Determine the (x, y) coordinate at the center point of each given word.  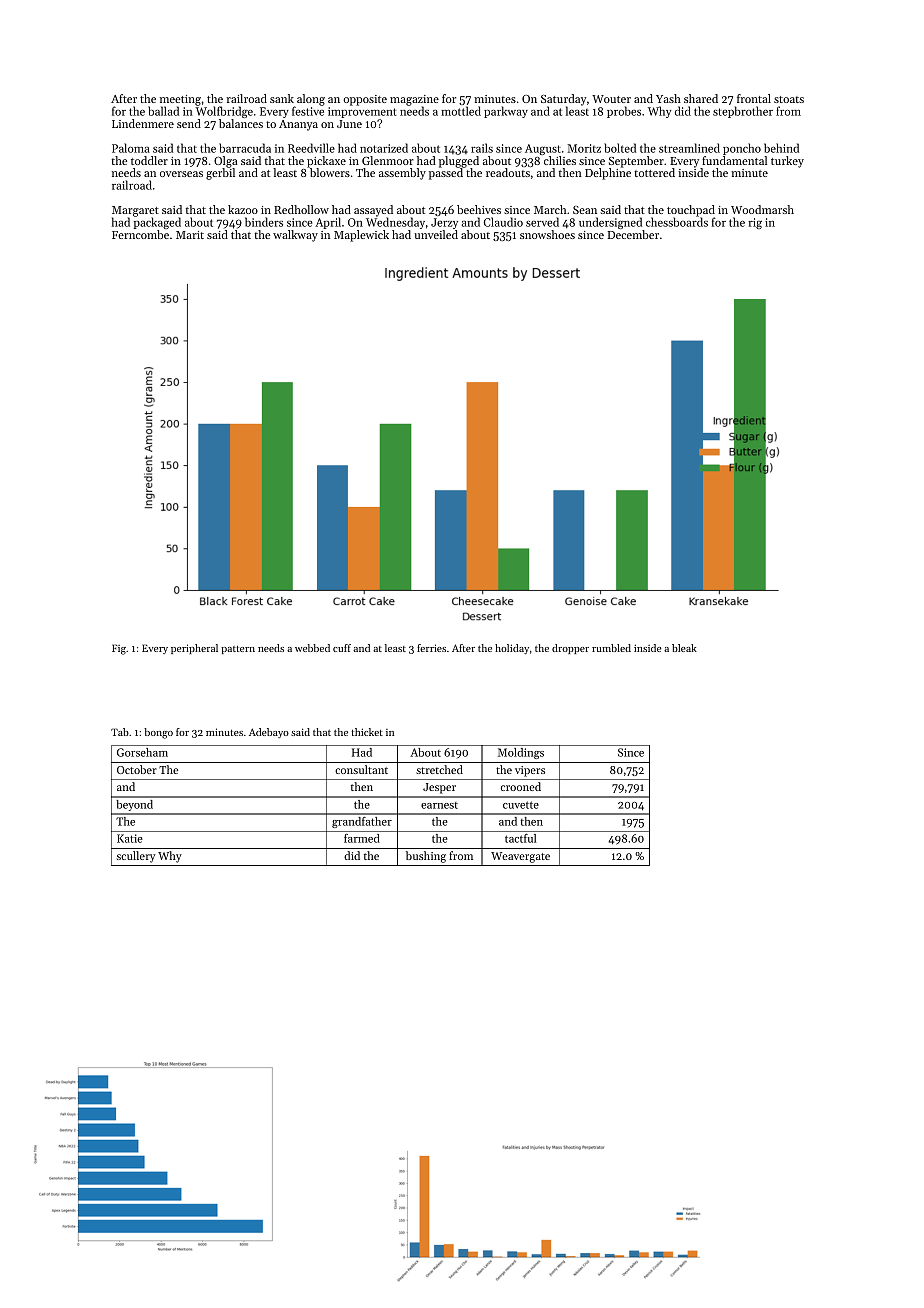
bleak (684, 648)
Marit (190, 235)
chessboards (677, 222)
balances (241, 123)
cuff (342, 648)
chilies (560, 160)
